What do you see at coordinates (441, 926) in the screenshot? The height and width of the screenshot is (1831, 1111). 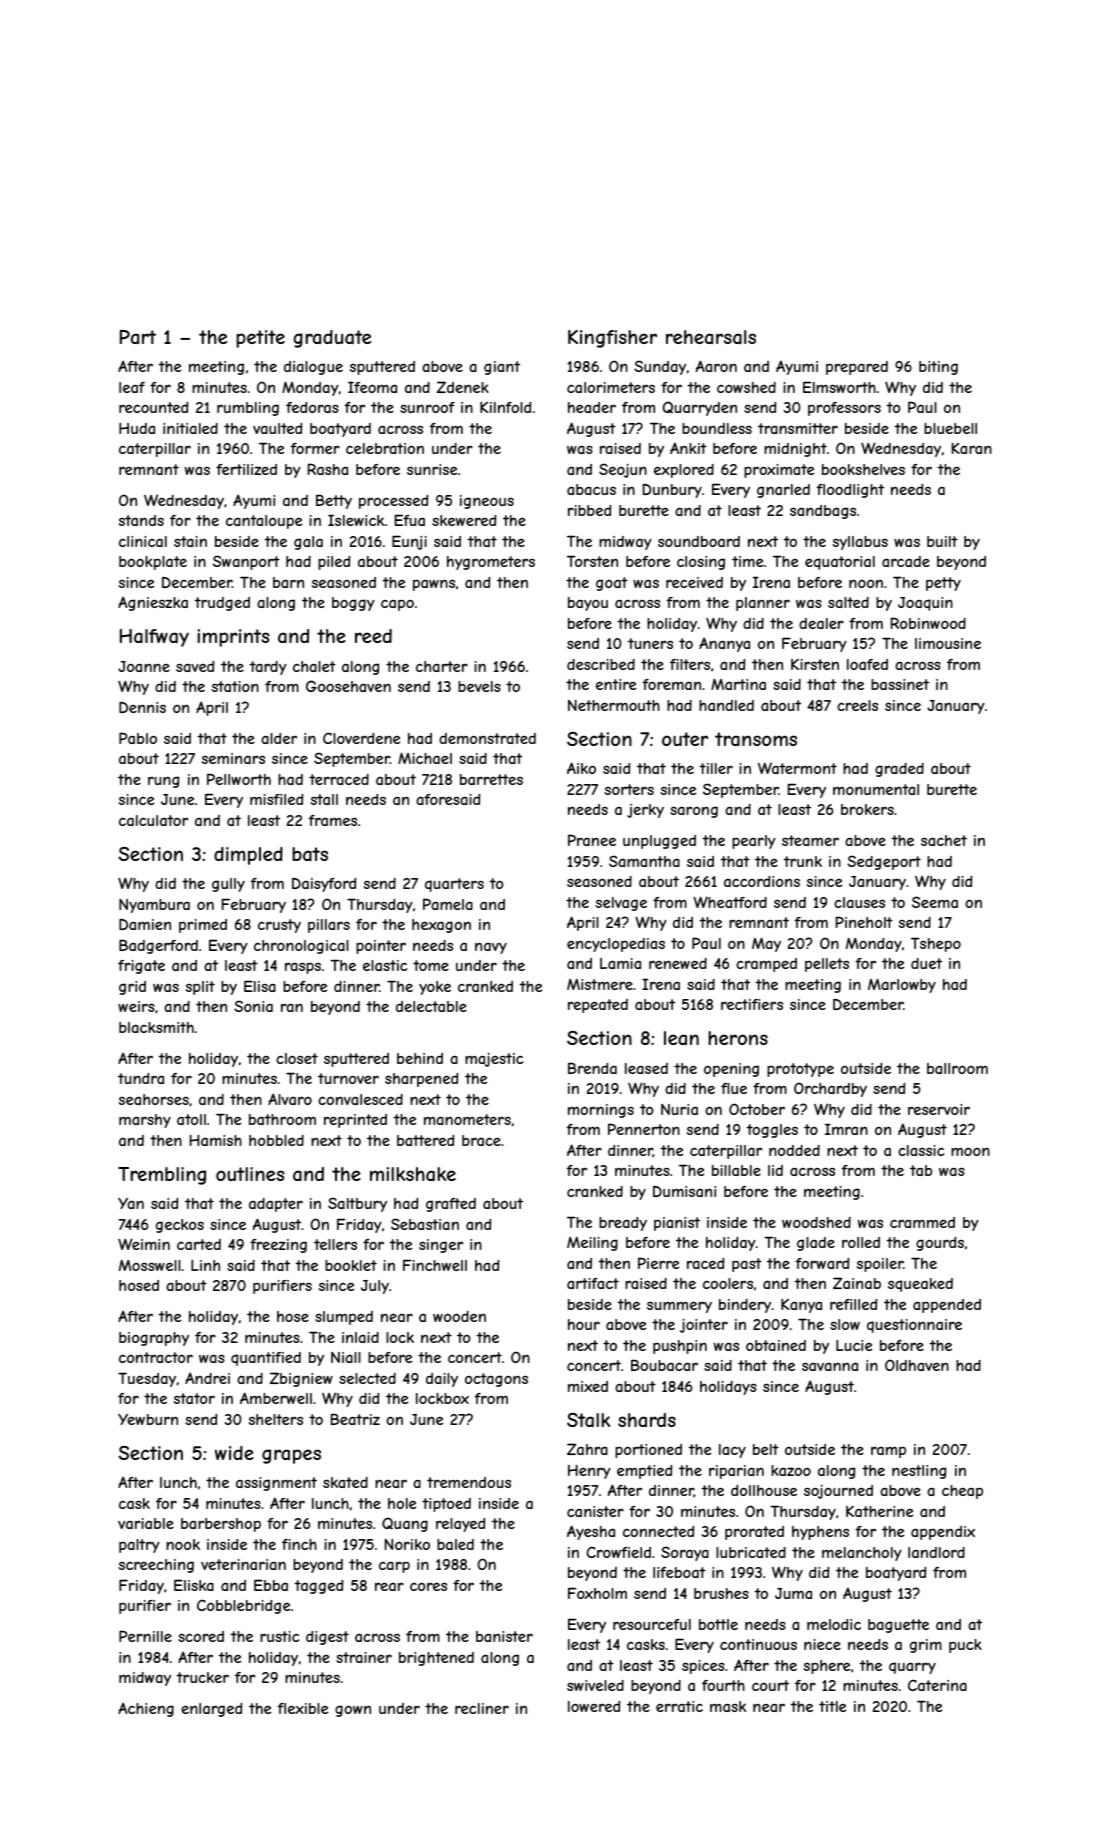 I see `hexagon` at bounding box center [441, 926].
